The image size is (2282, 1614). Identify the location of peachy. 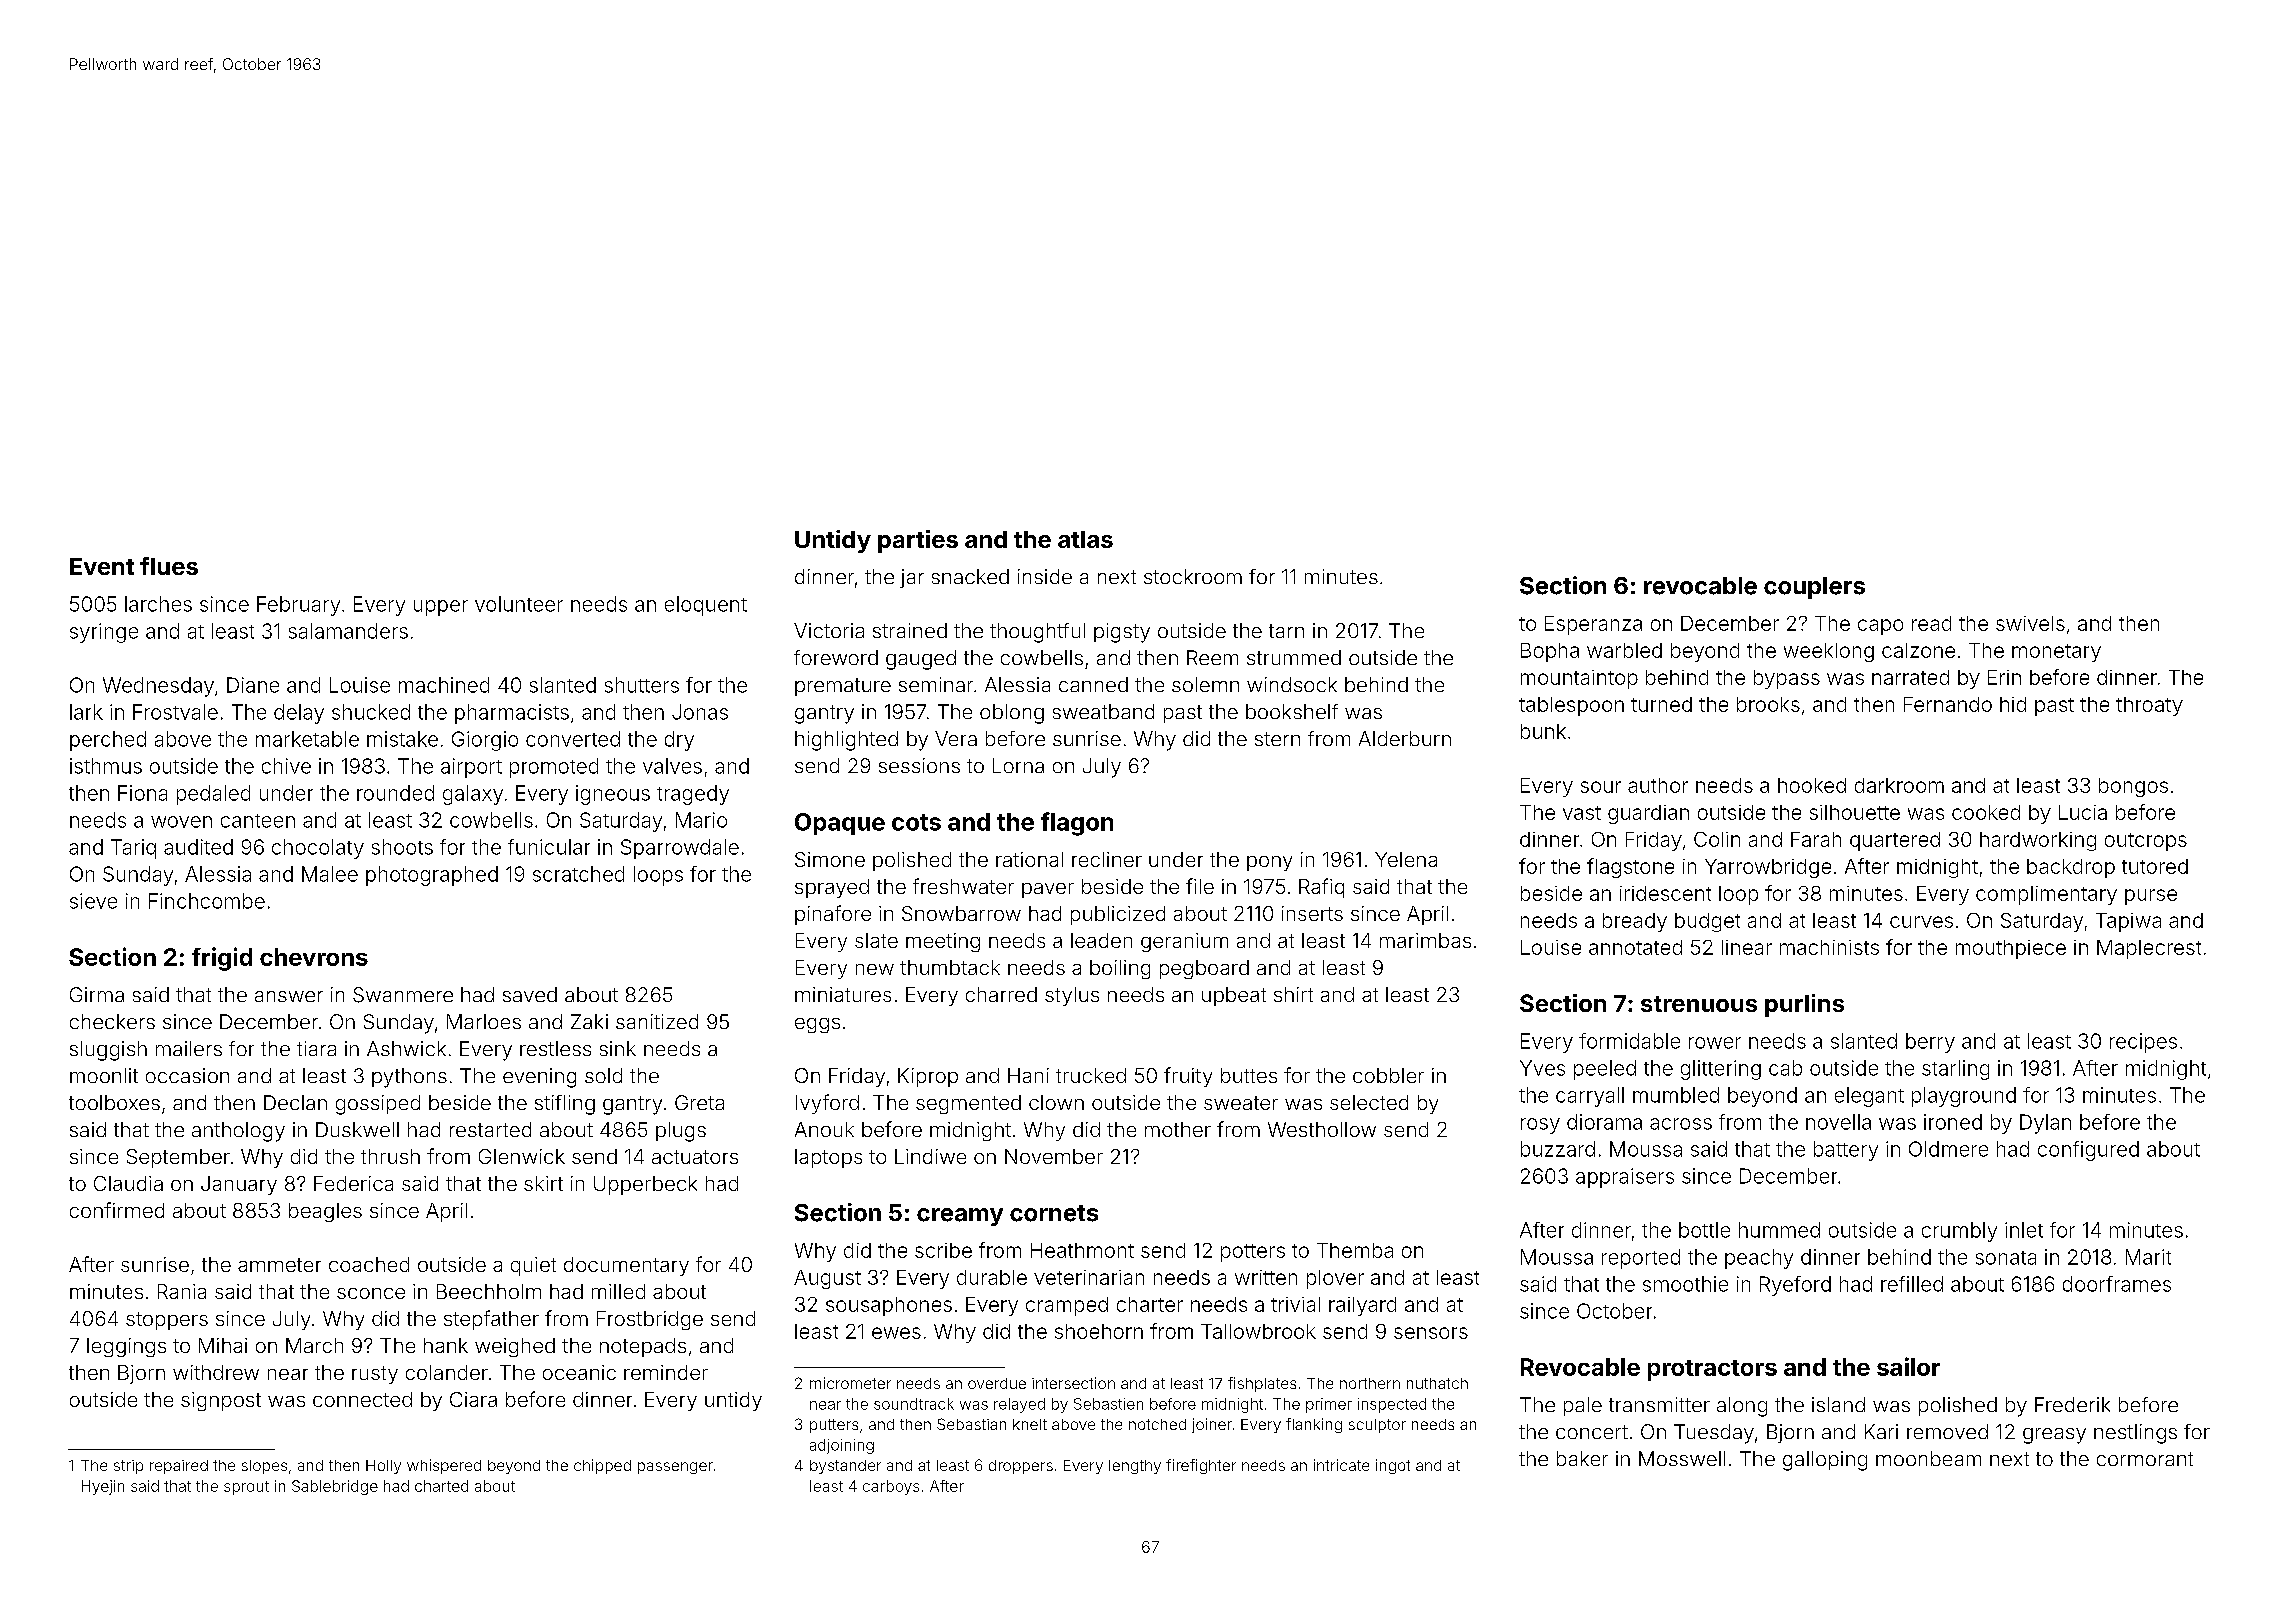
(1759, 1259).
